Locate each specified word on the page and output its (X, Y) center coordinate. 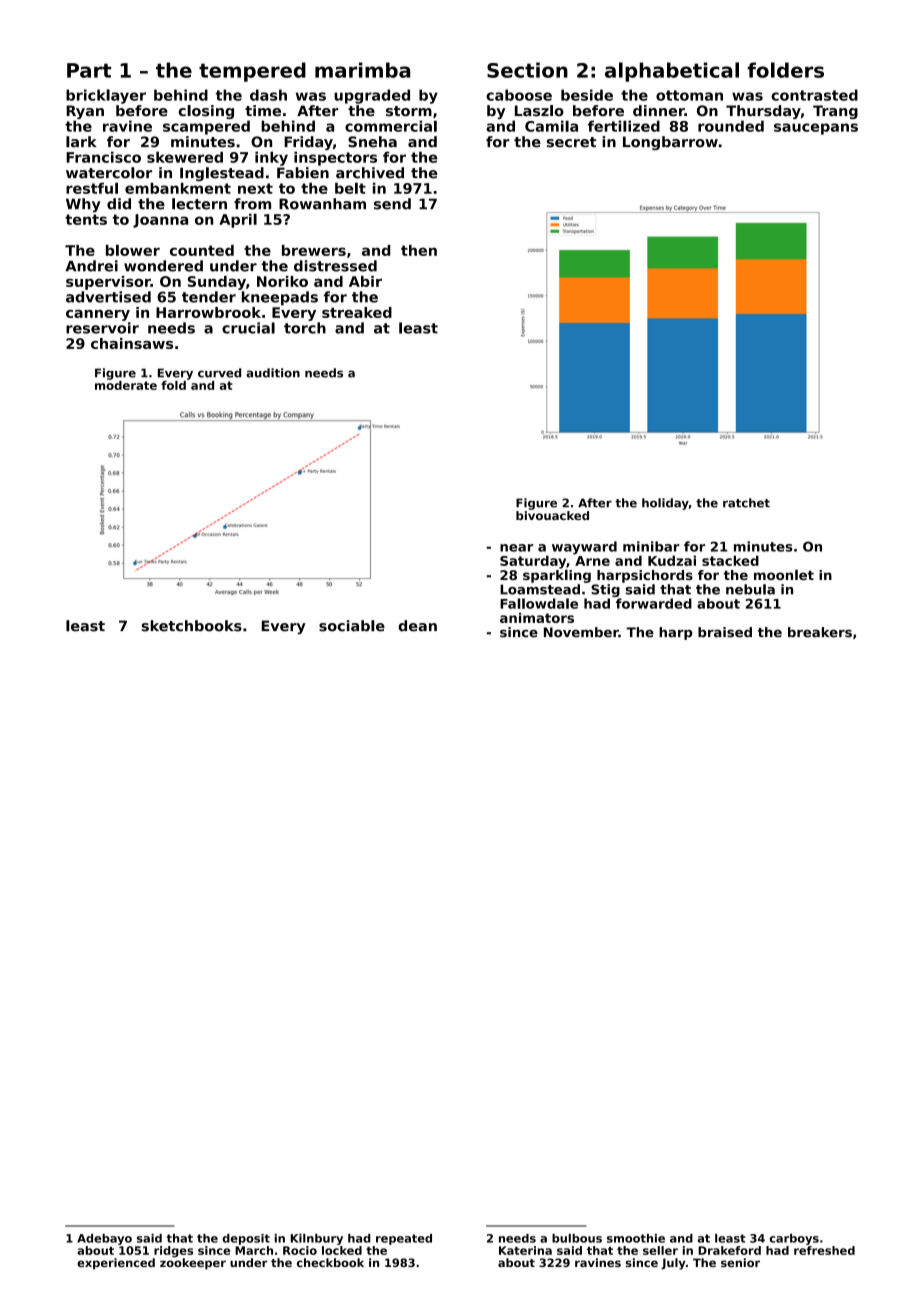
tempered (252, 72)
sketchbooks (191, 626)
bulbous (577, 1238)
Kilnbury (317, 1239)
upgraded (372, 96)
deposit (246, 1239)
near (516, 548)
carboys (794, 1239)
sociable (352, 626)
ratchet (746, 503)
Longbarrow (670, 143)
